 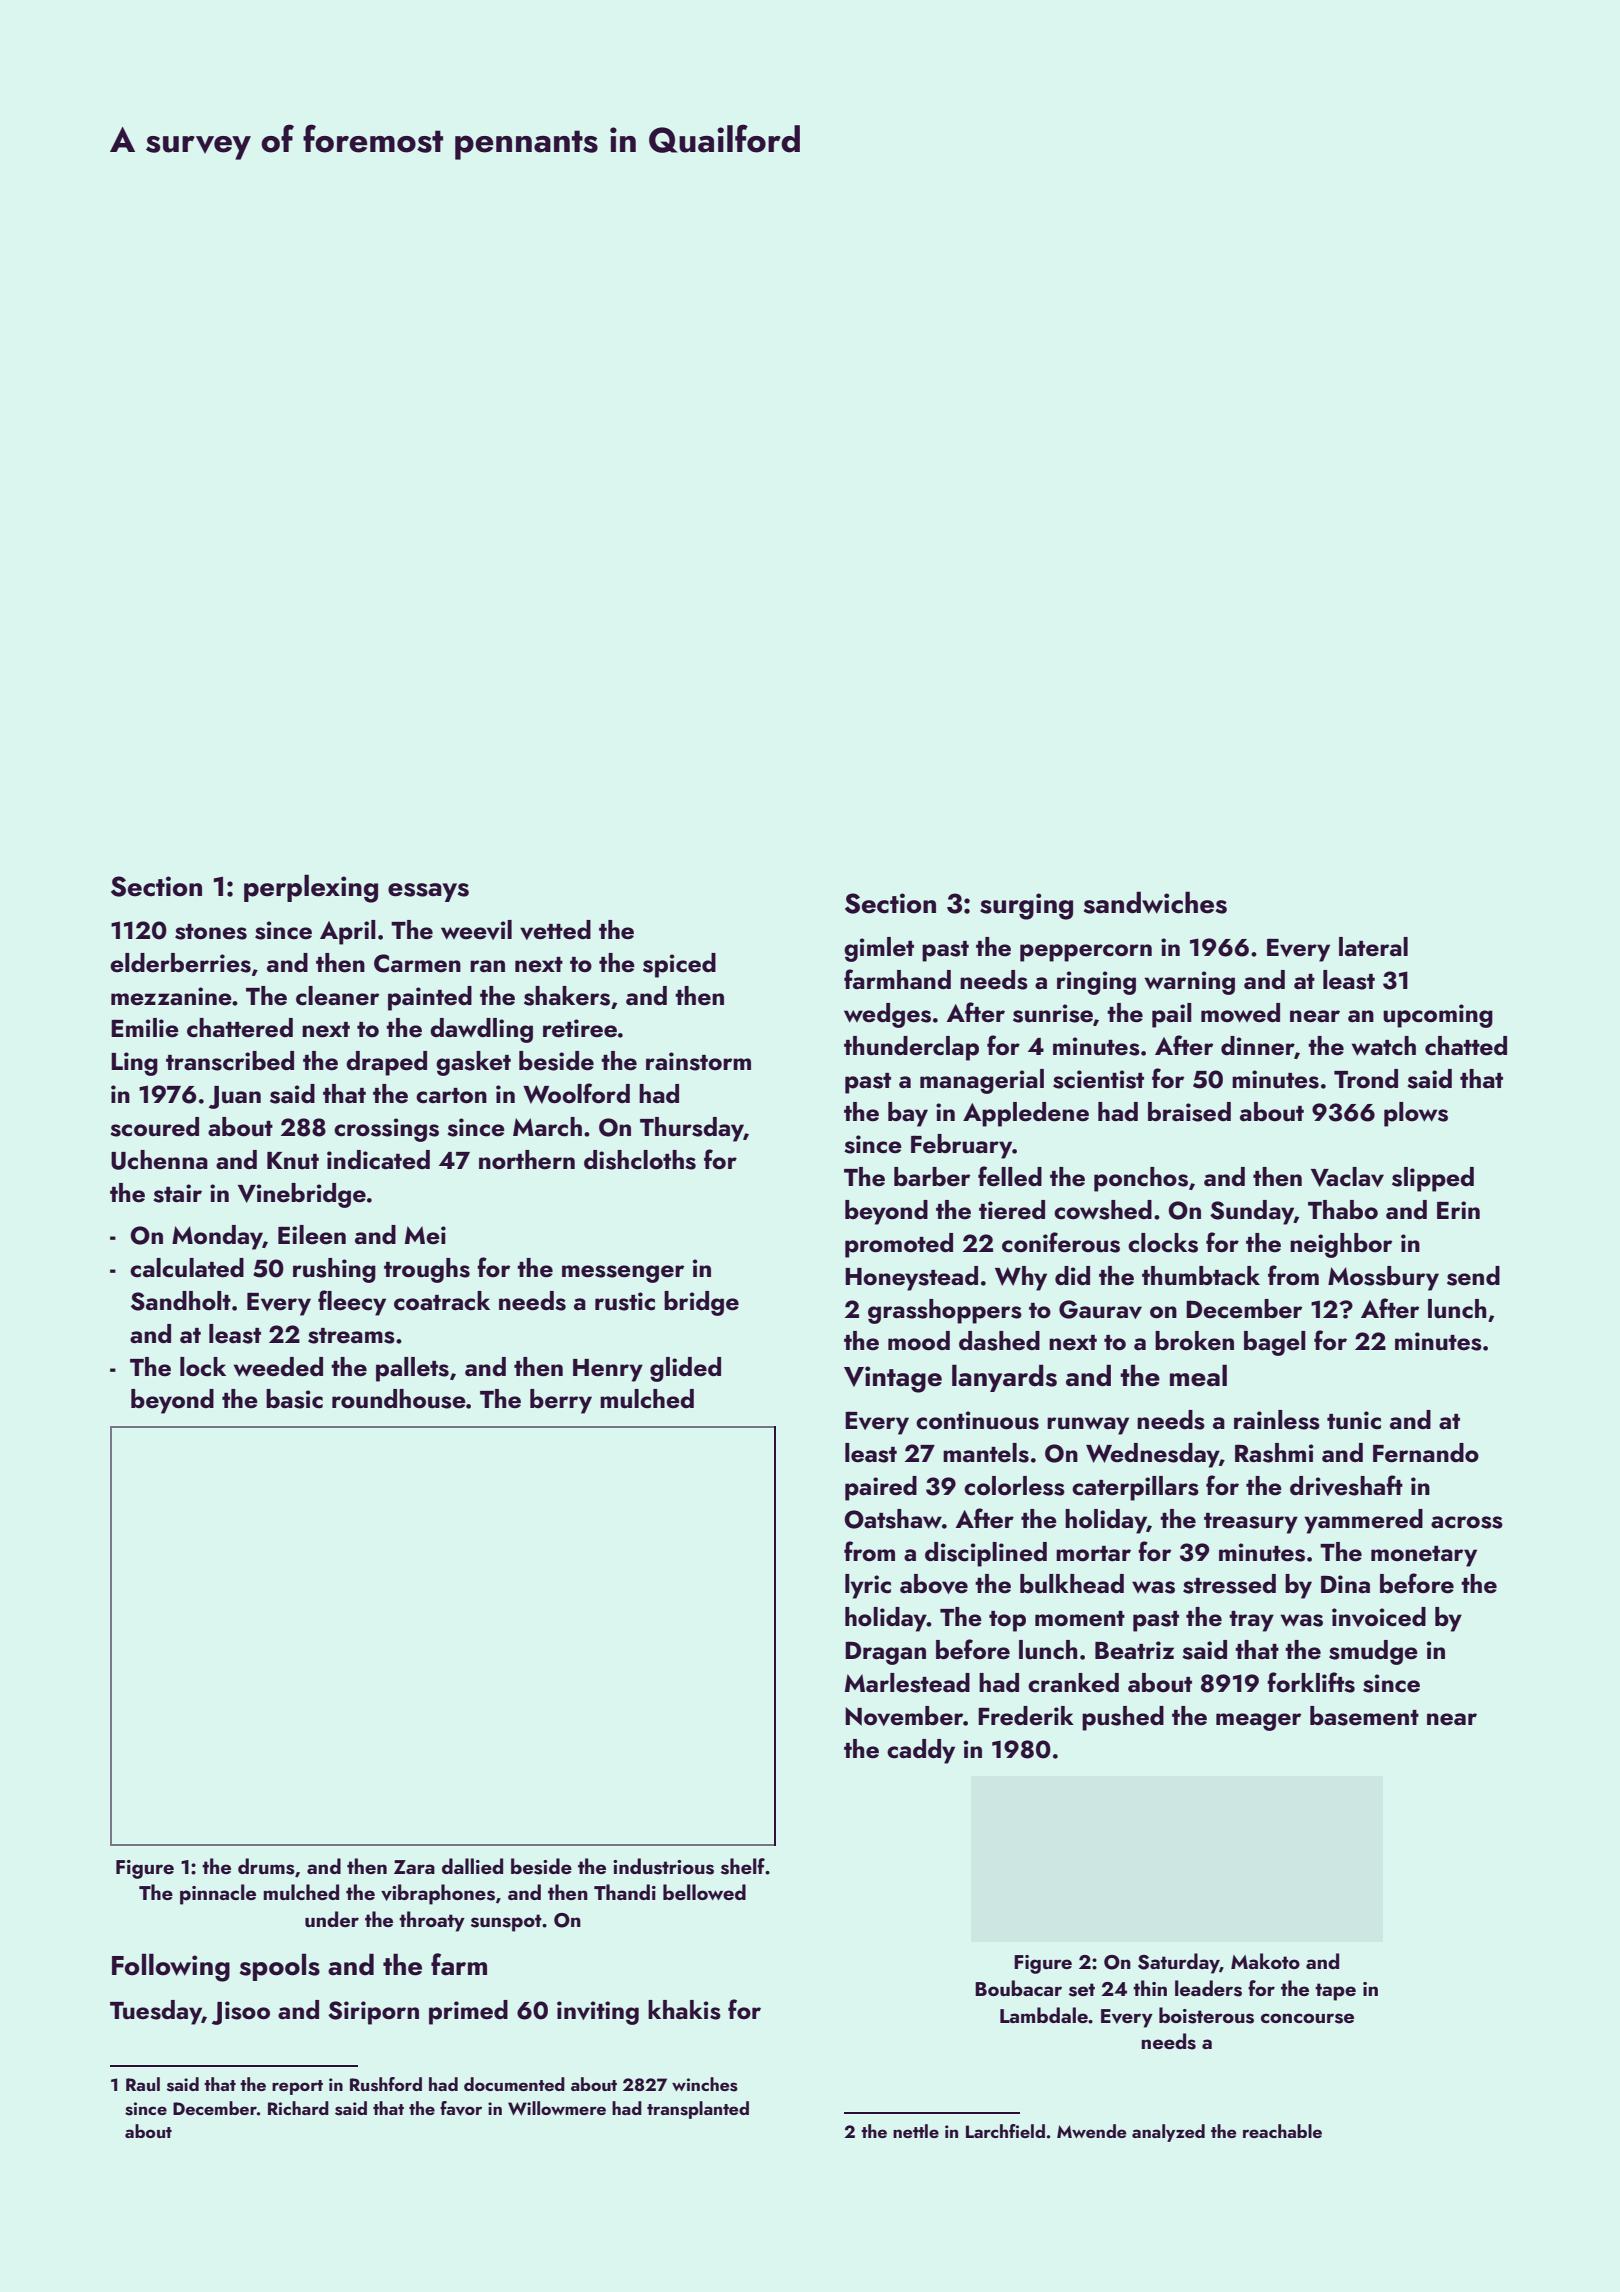 What do you see at coordinates (887, 1015) in the document?
I see `wedges` at bounding box center [887, 1015].
